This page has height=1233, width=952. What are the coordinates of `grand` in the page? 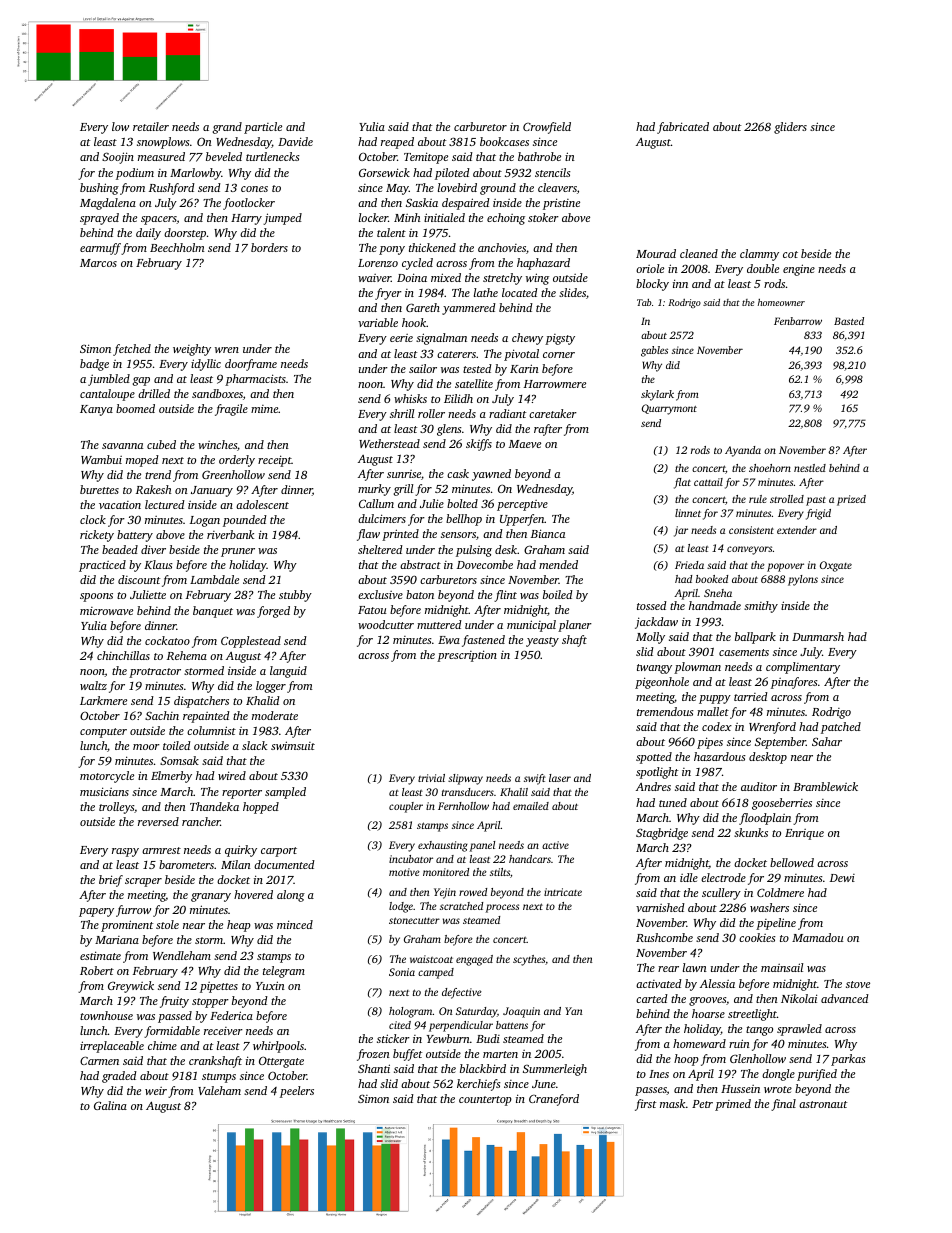 It's located at (227, 128).
